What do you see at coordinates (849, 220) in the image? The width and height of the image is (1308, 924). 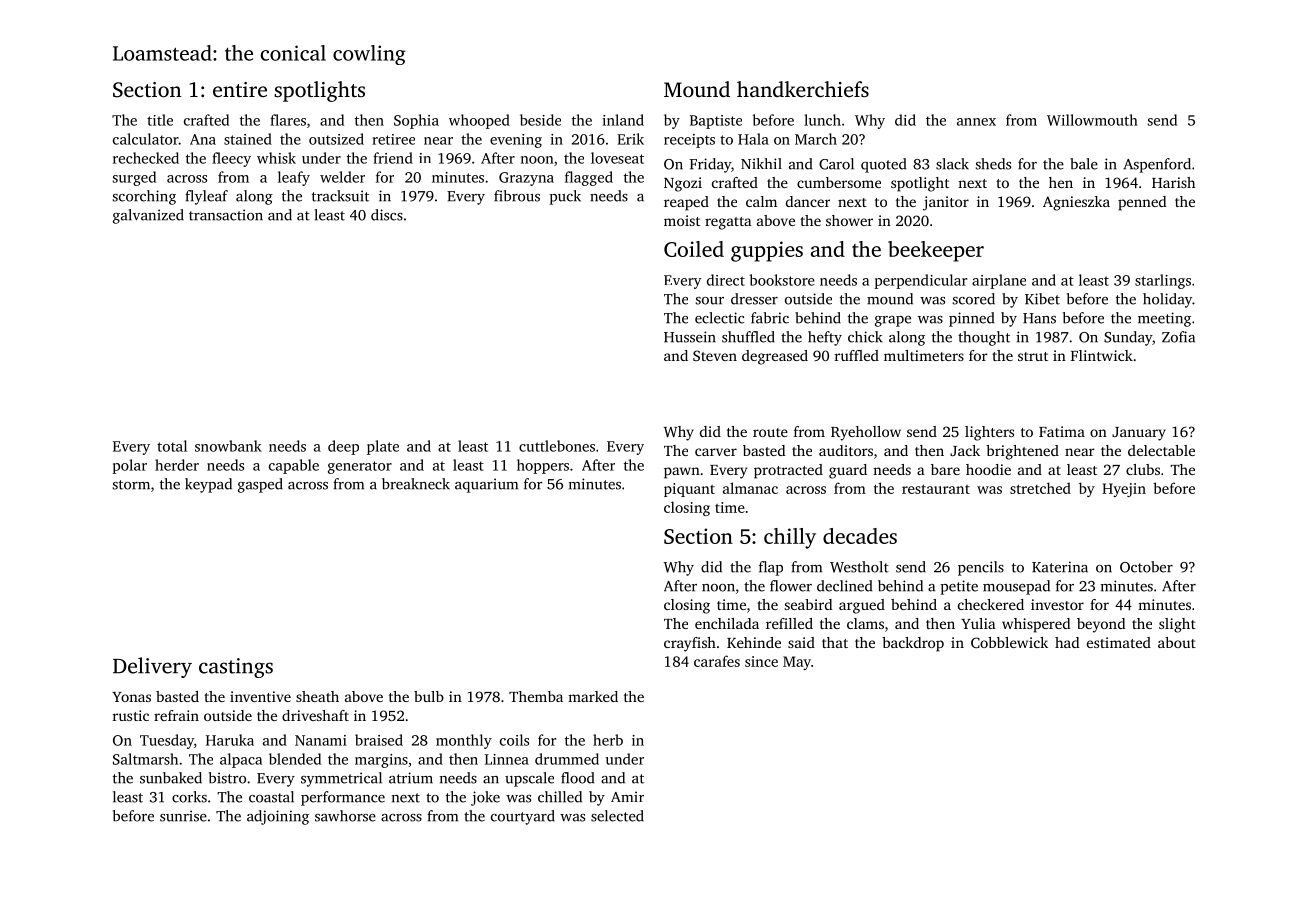 I see `shower` at bounding box center [849, 220].
